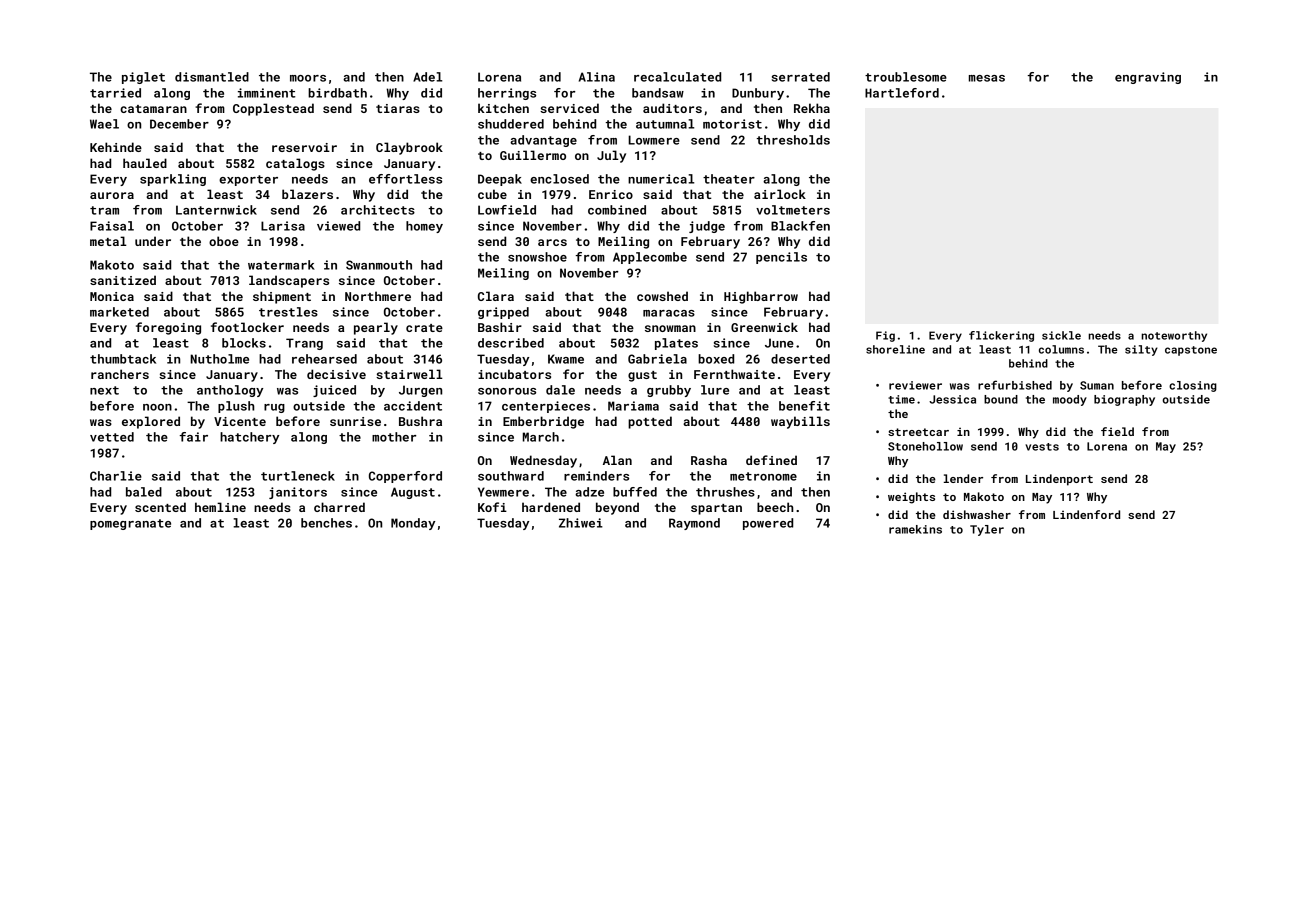  What do you see at coordinates (500, 327) in the page?
I see `Bashir` at bounding box center [500, 327].
